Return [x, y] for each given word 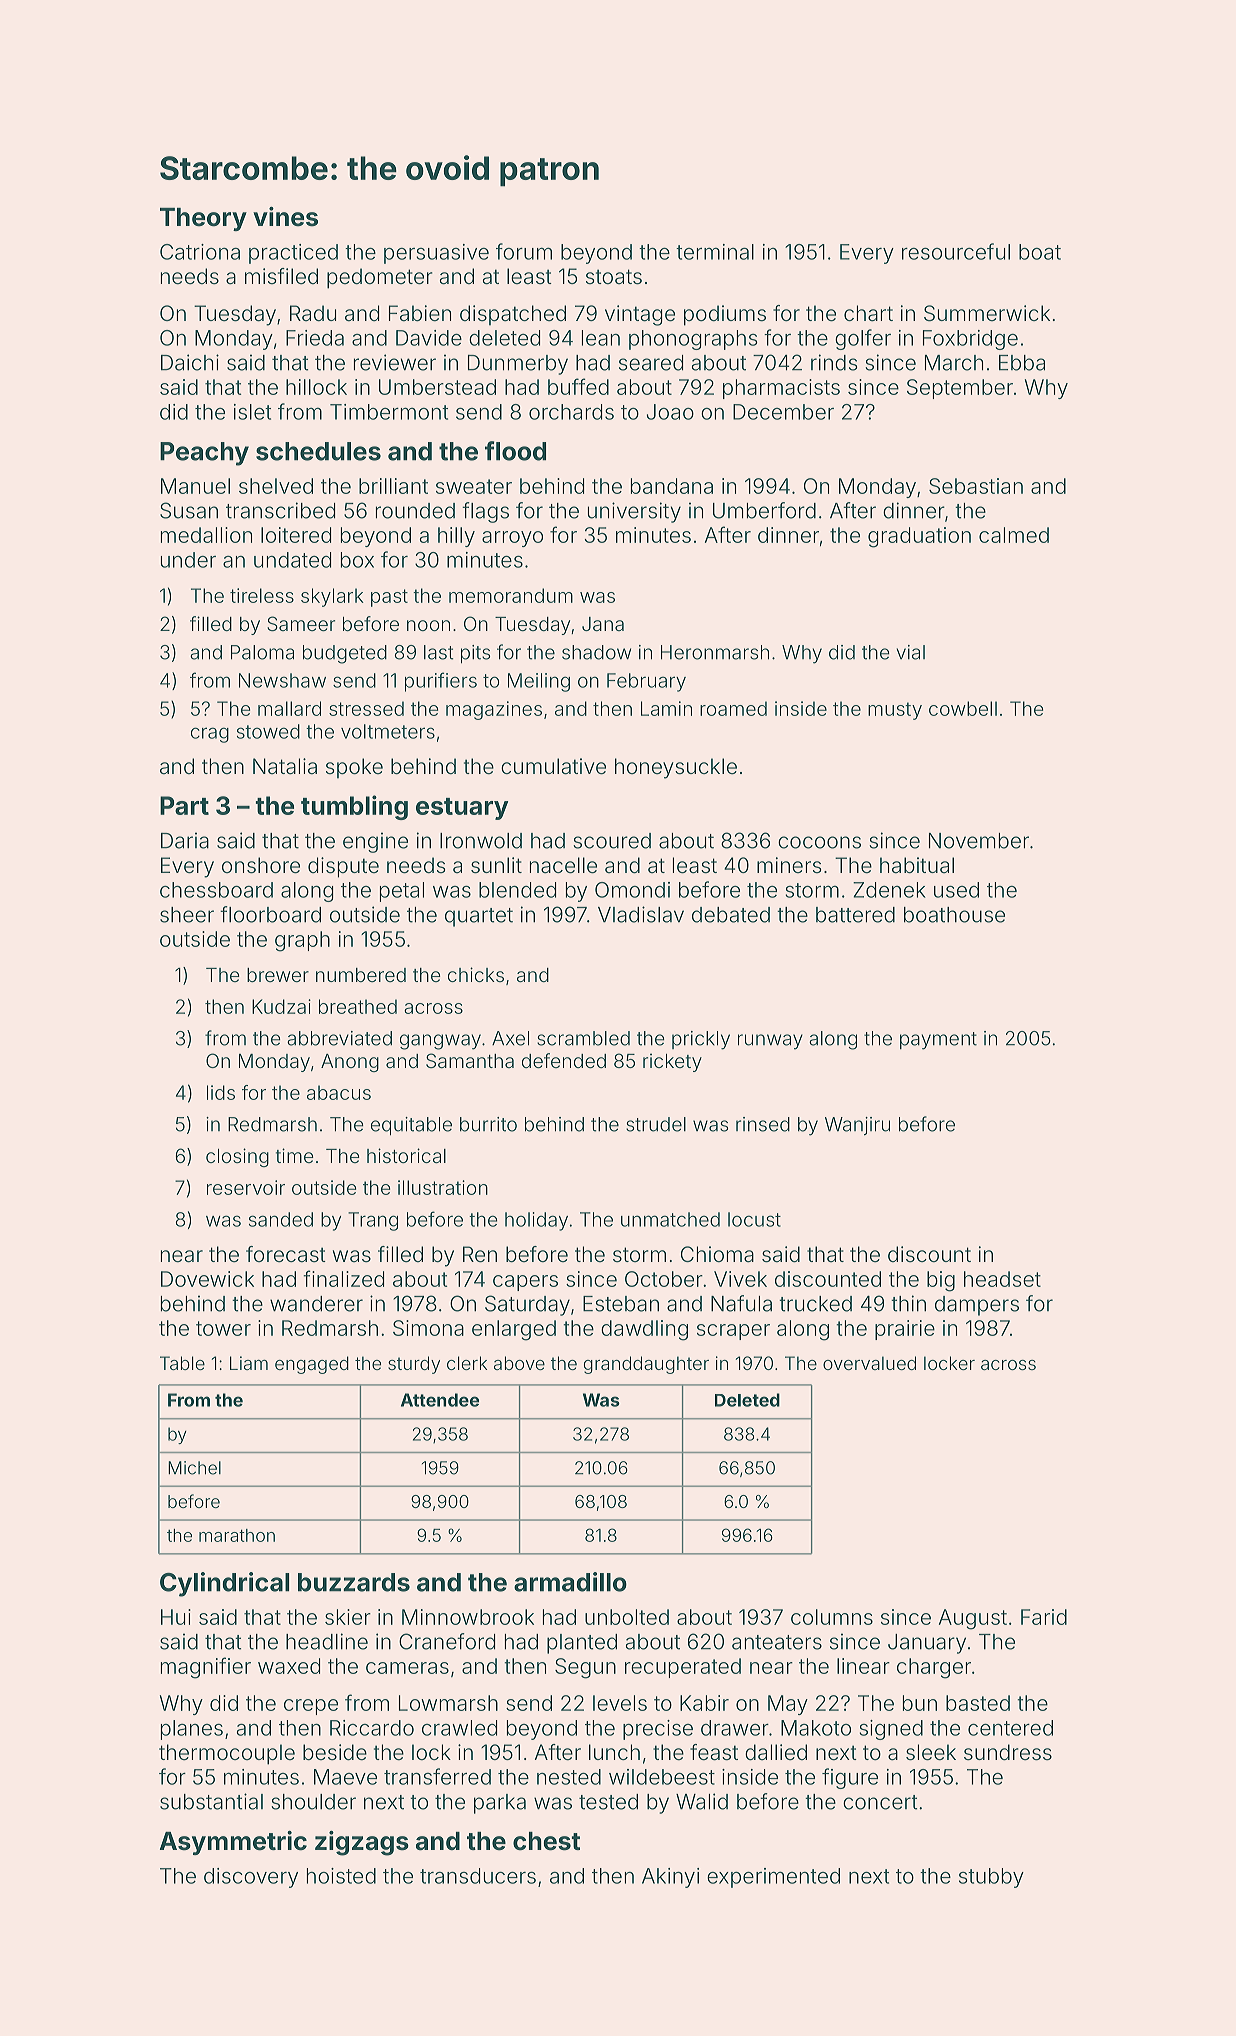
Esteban [621, 1304]
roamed [733, 708]
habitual [917, 865]
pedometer [380, 278]
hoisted [341, 1876]
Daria [185, 840]
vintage [640, 315]
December [783, 412]
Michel [194, 1468]
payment [938, 1041]
